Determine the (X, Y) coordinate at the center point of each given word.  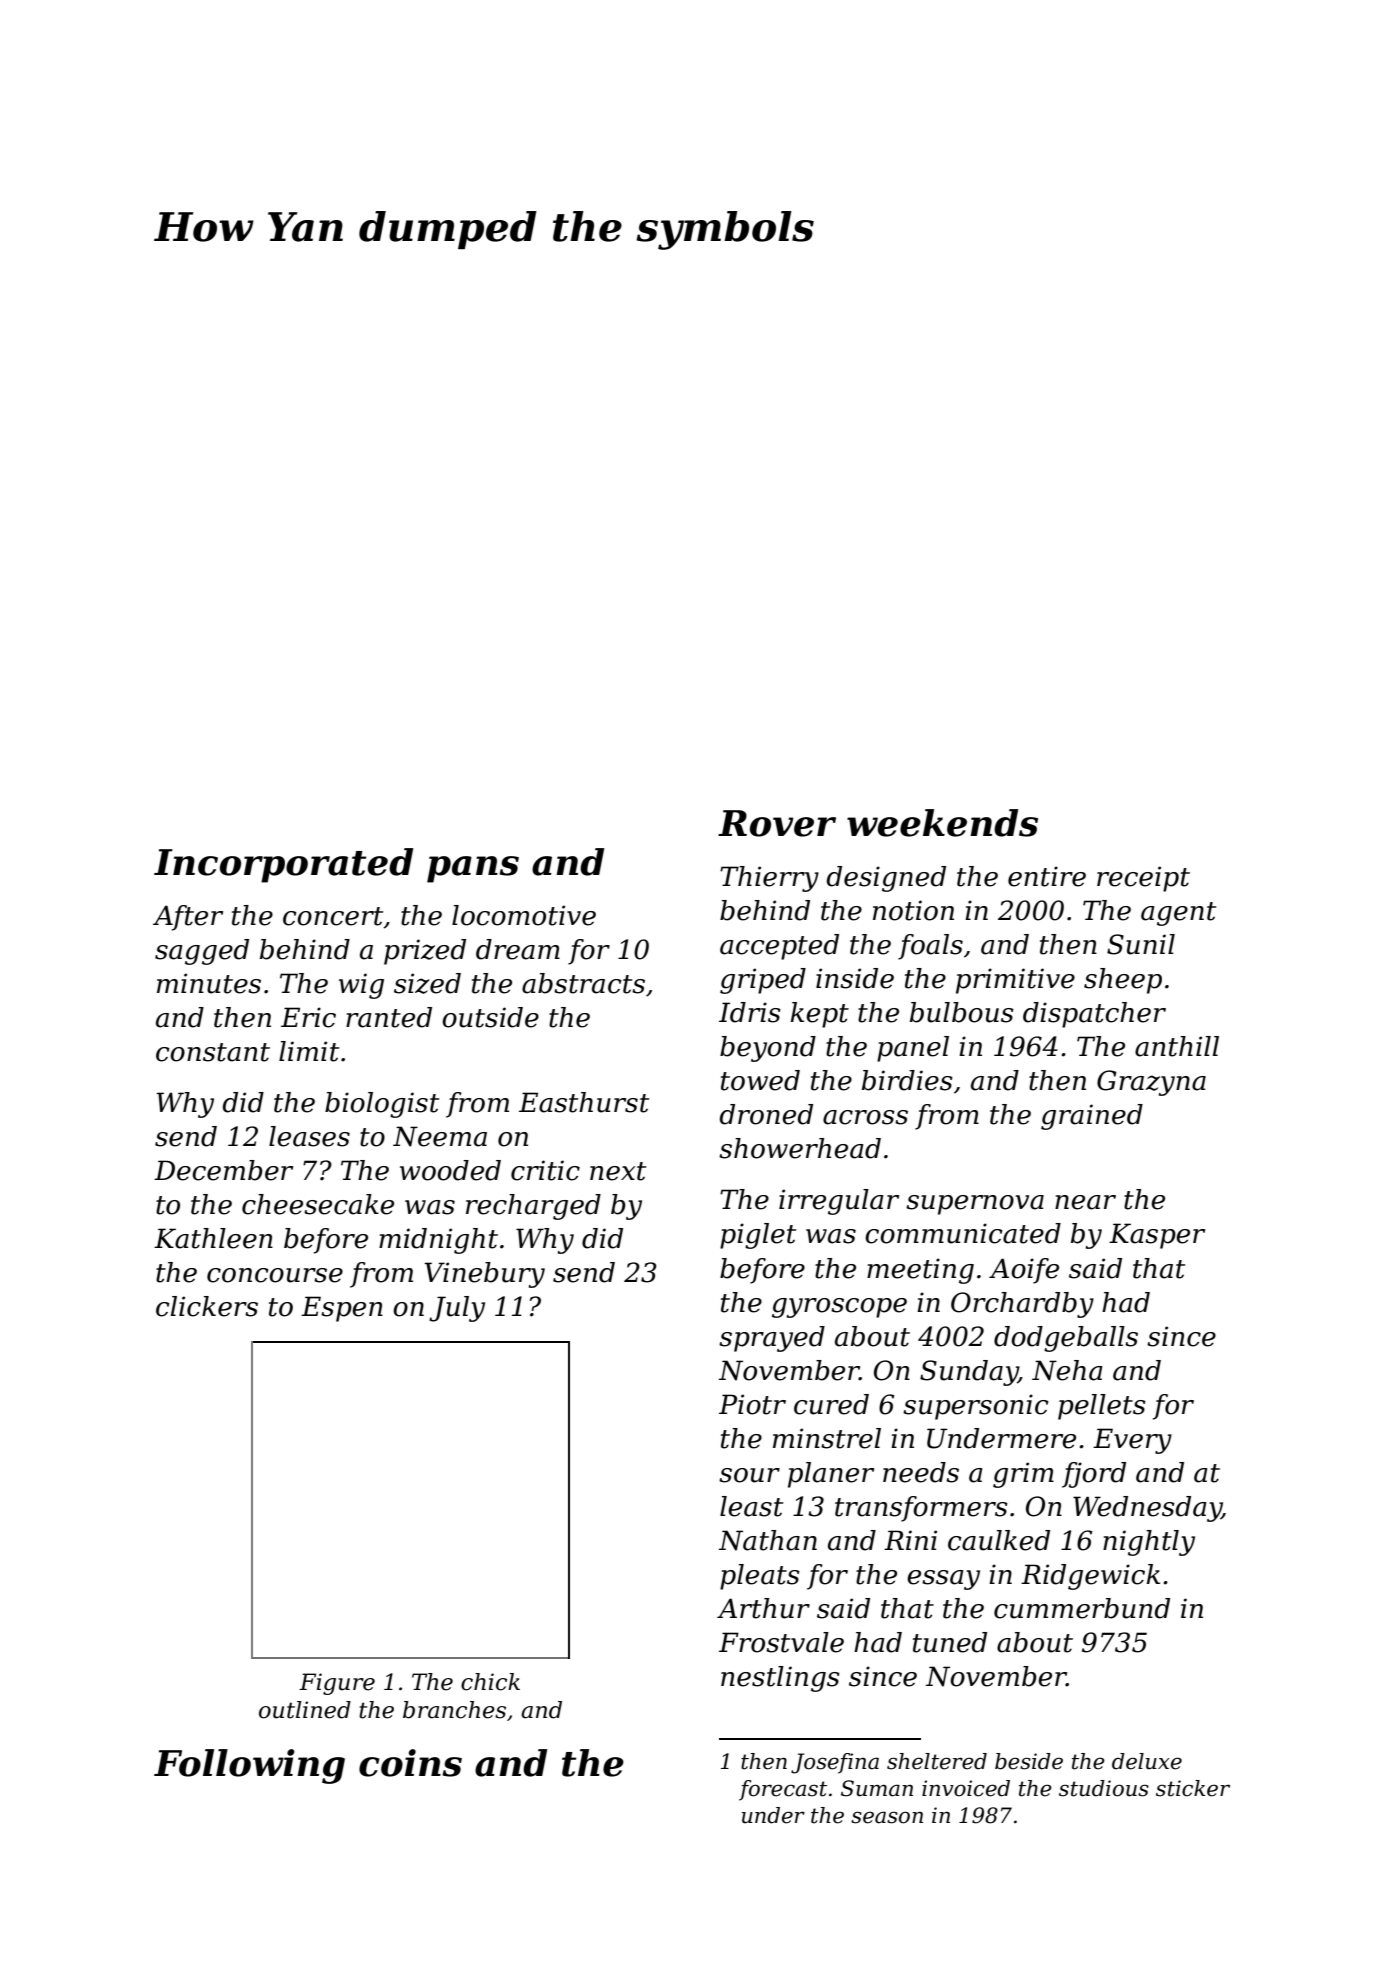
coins (410, 1763)
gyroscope (839, 1308)
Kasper (1157, 1236)
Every (1132, 1441)
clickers (207, 1306)
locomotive (524, 915)
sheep (1123, 981)
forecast (783, 1790)
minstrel (827, 1438)
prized (425, 952)
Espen (342, 1309)
